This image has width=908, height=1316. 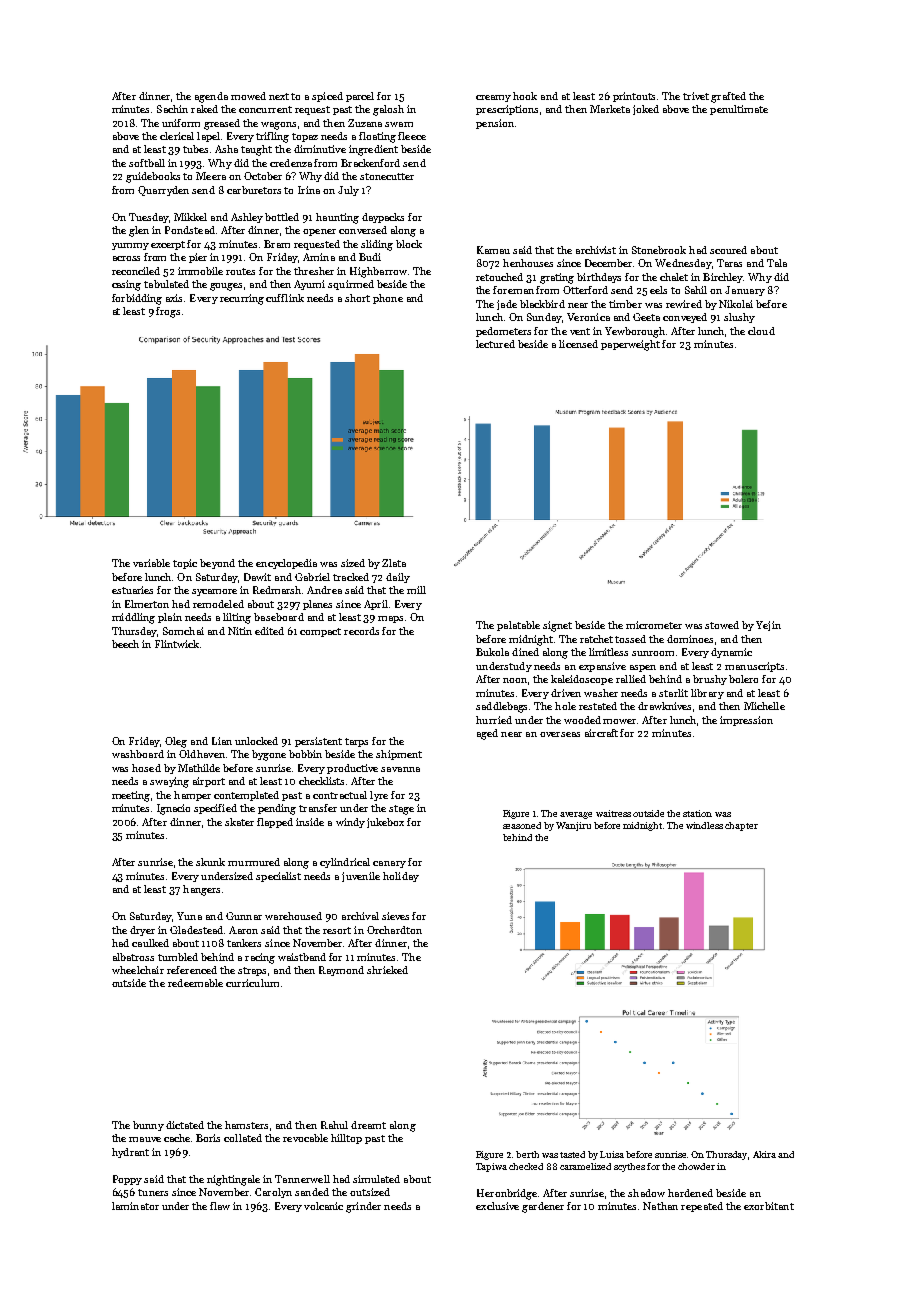 I want to click on Yuna, so click(x=189, y=916).
